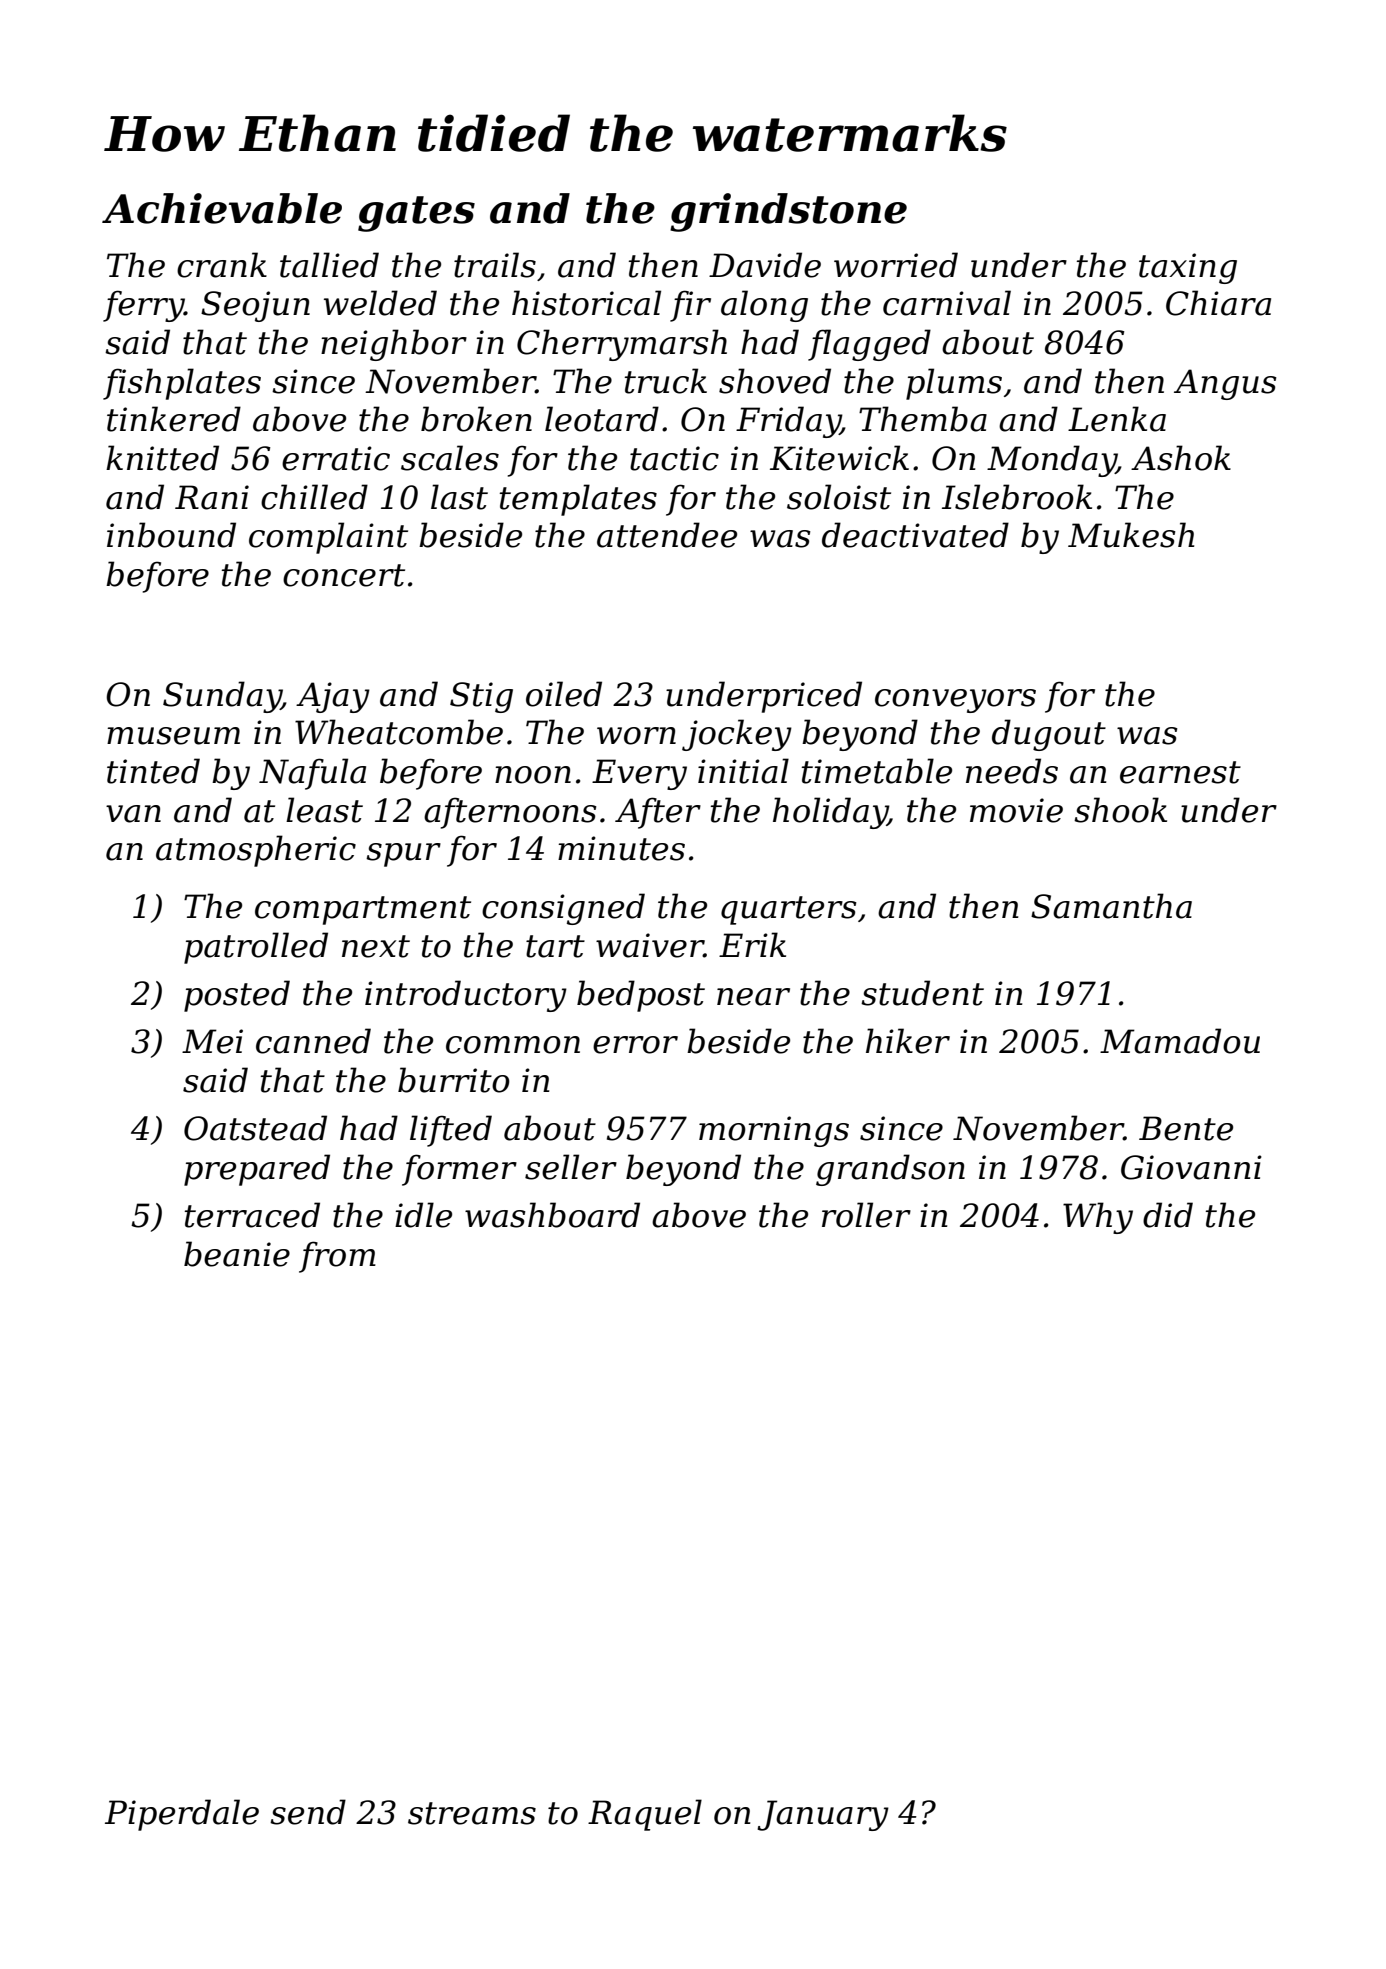 The width and height of the screenshot is (1386, 1969). Describe the element at coordinates (823, 1815) in the screenshot. I see `January` at that location.
